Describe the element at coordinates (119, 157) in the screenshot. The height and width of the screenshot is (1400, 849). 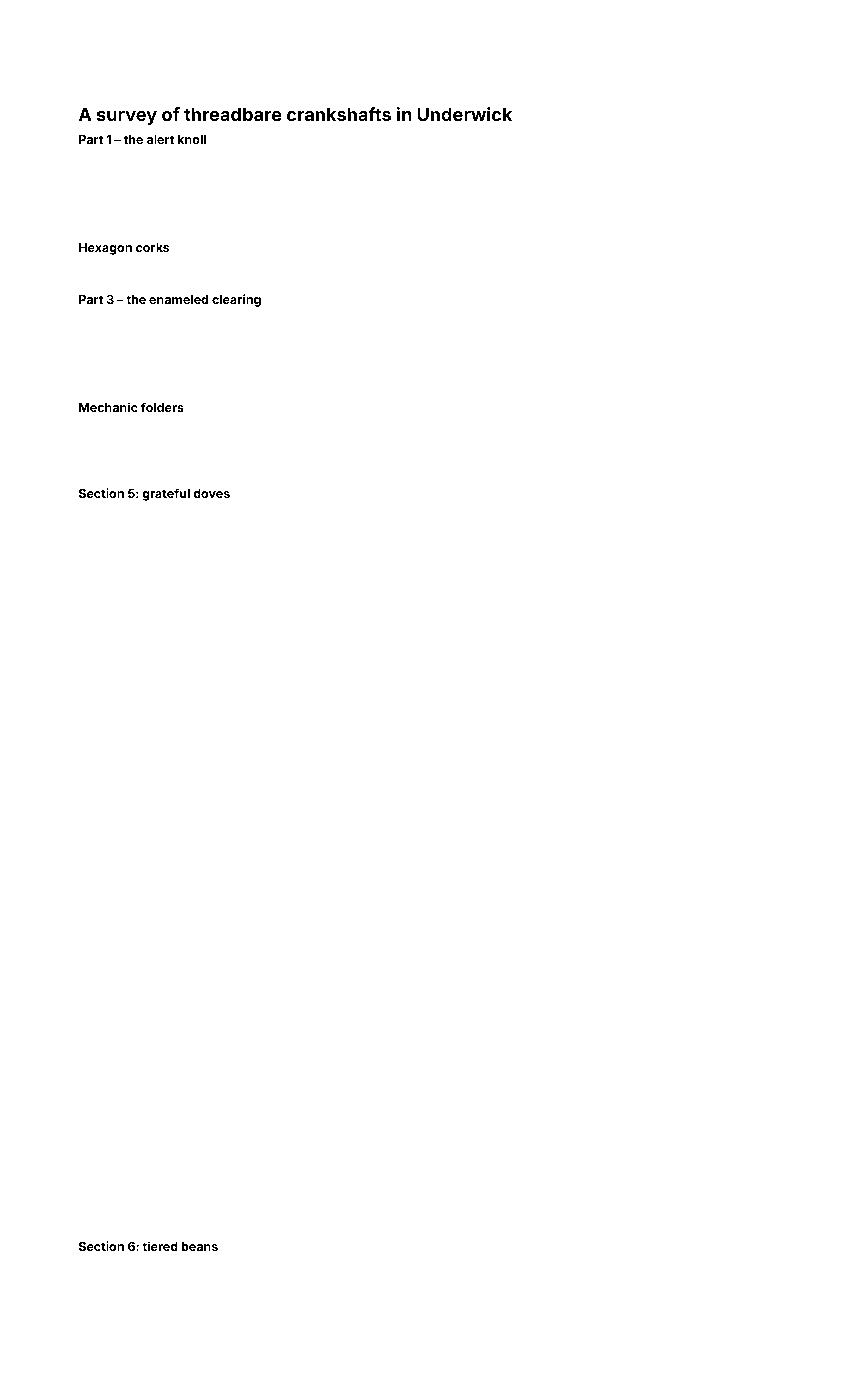
I see `closing` at that location.
